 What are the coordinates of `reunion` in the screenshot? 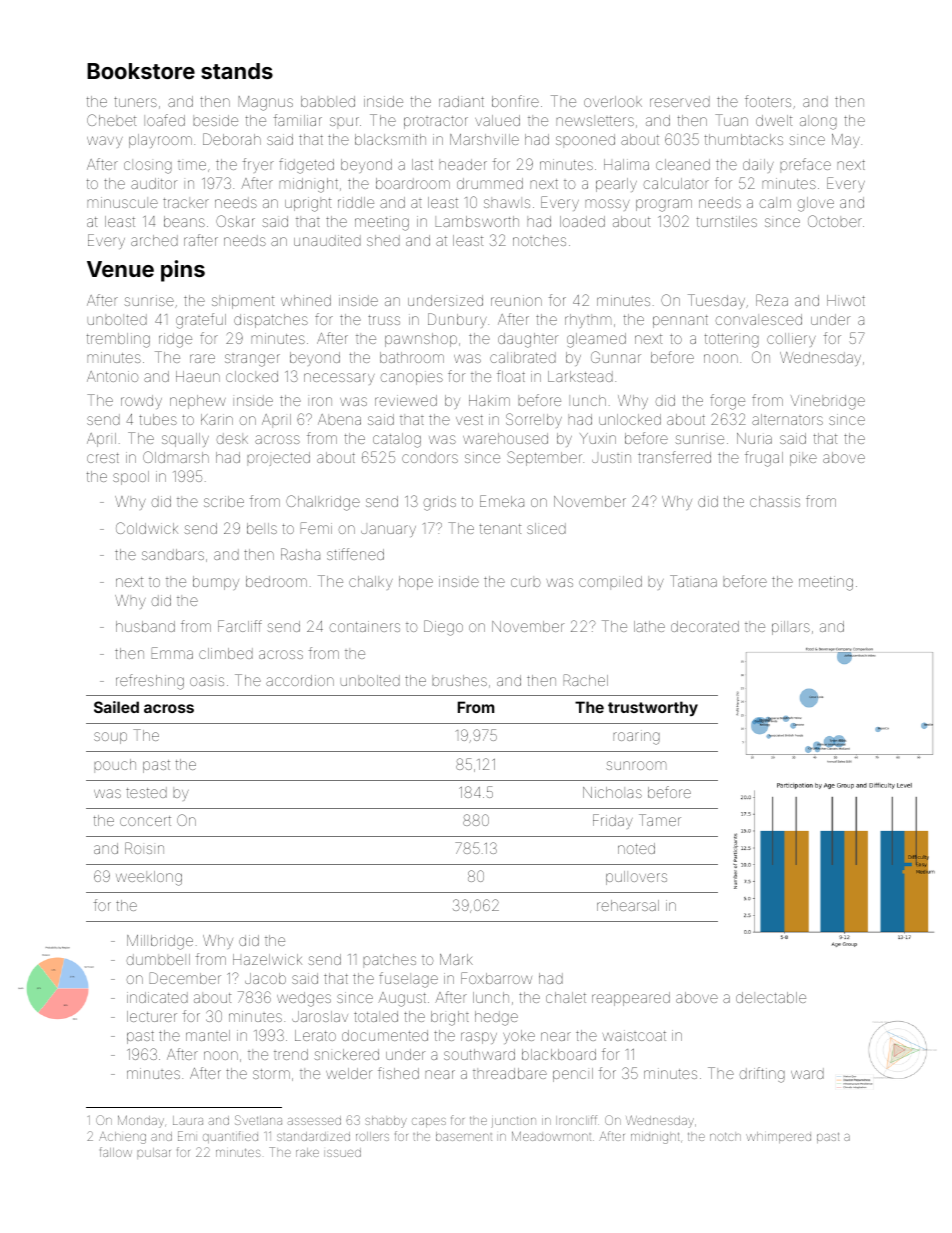 It's located at (516, 300).
